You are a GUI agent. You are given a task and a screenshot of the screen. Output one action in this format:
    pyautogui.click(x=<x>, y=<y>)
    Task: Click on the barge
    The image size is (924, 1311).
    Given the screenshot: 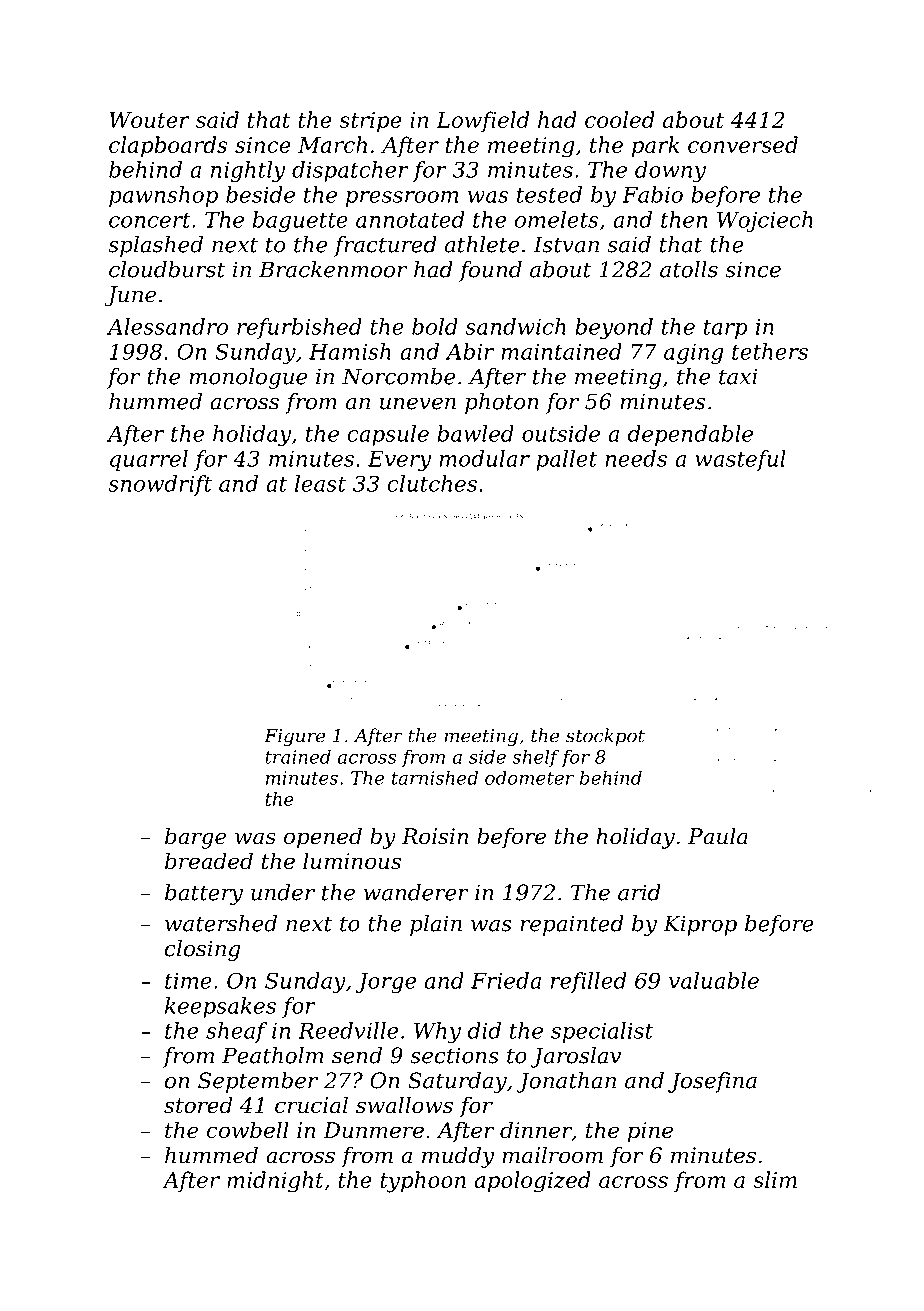 What is the action you would take?
    pyautogui.click(x=195, y=838)
